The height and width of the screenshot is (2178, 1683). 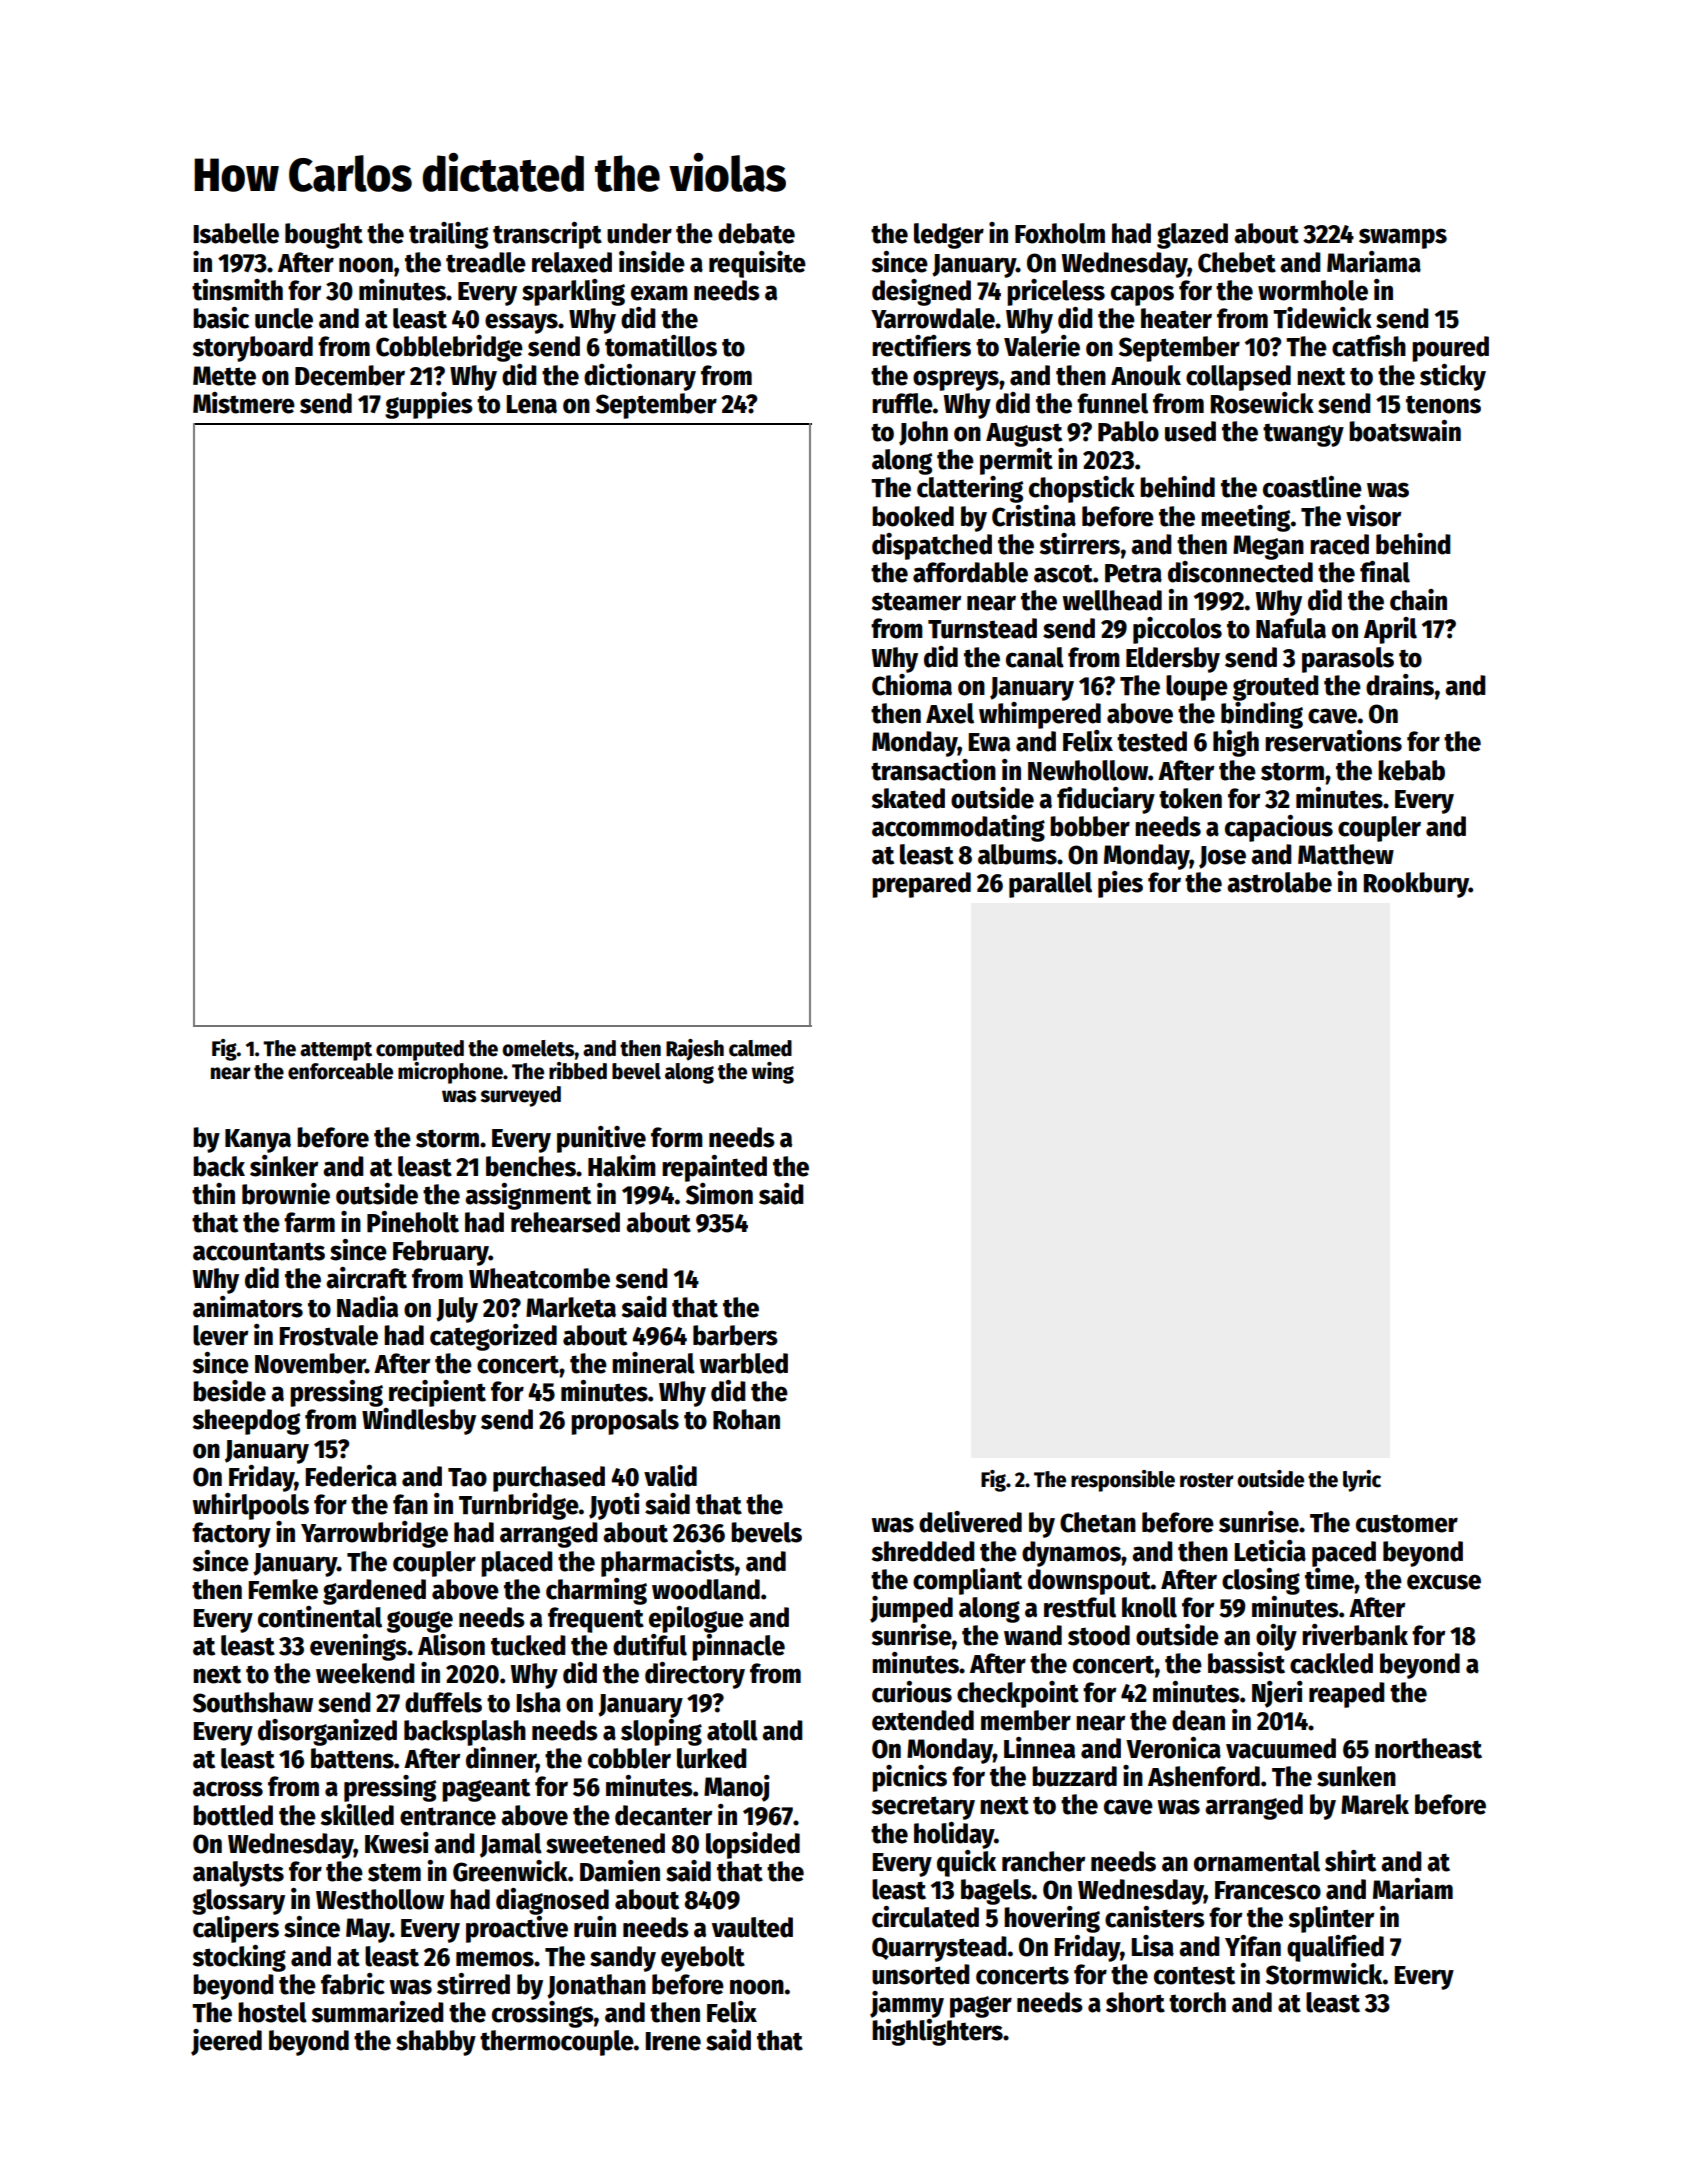 I want to click on lever, so click(x=220, y=1335).
